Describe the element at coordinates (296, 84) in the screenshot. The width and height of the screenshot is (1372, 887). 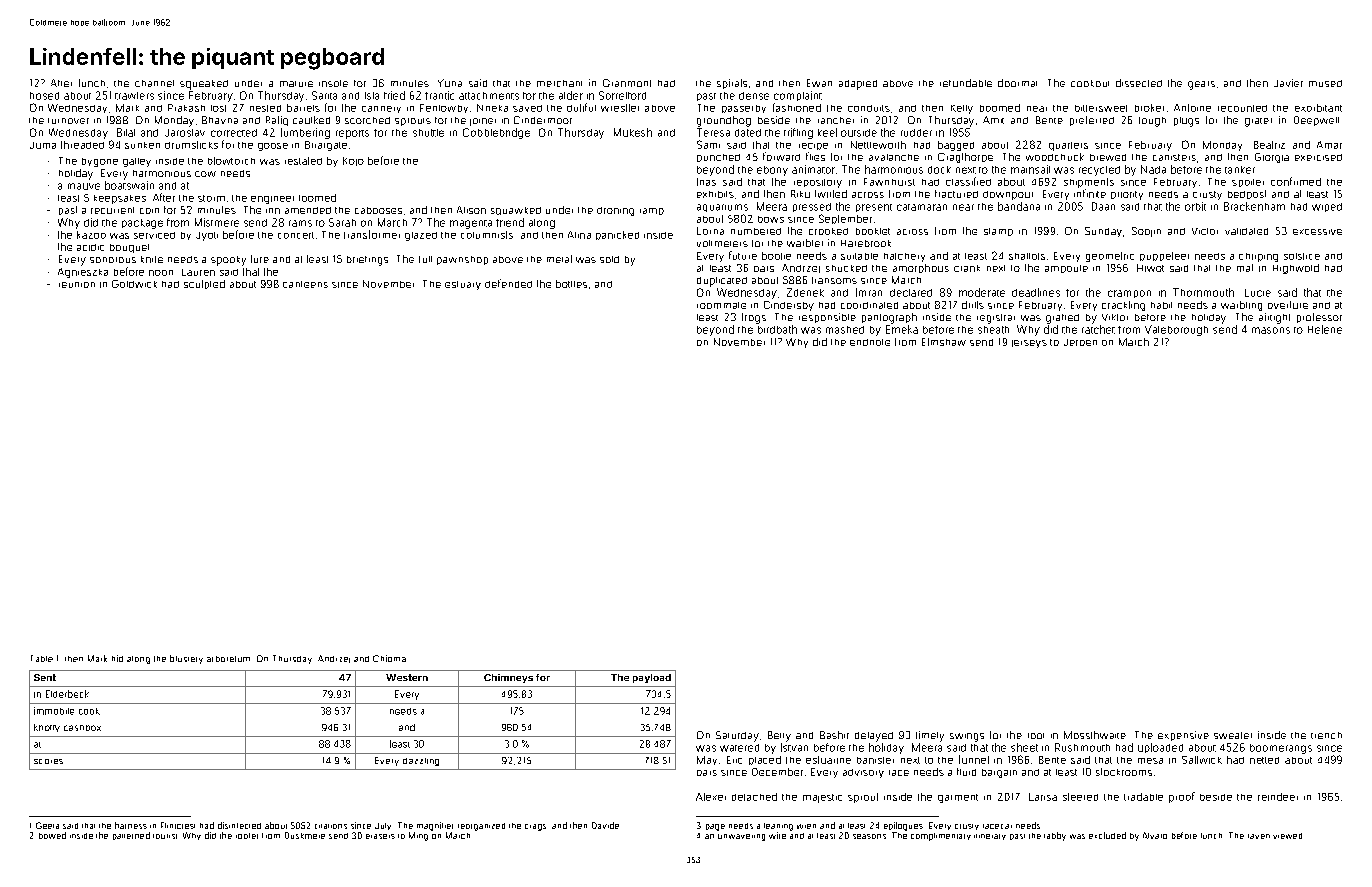
I see `mature` at that location.
